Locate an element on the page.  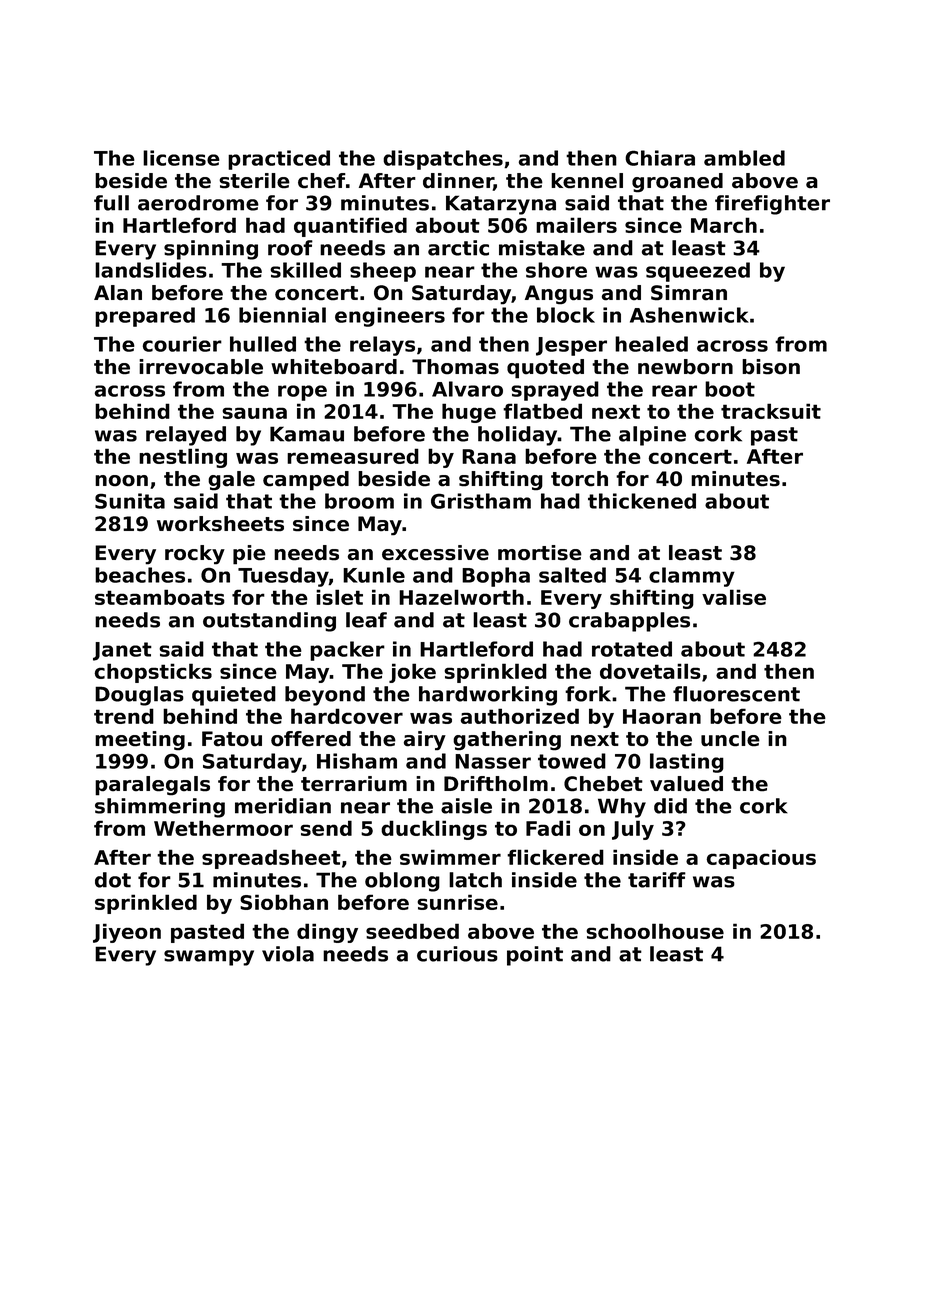
quieted is located at coordinates (234, 696).
